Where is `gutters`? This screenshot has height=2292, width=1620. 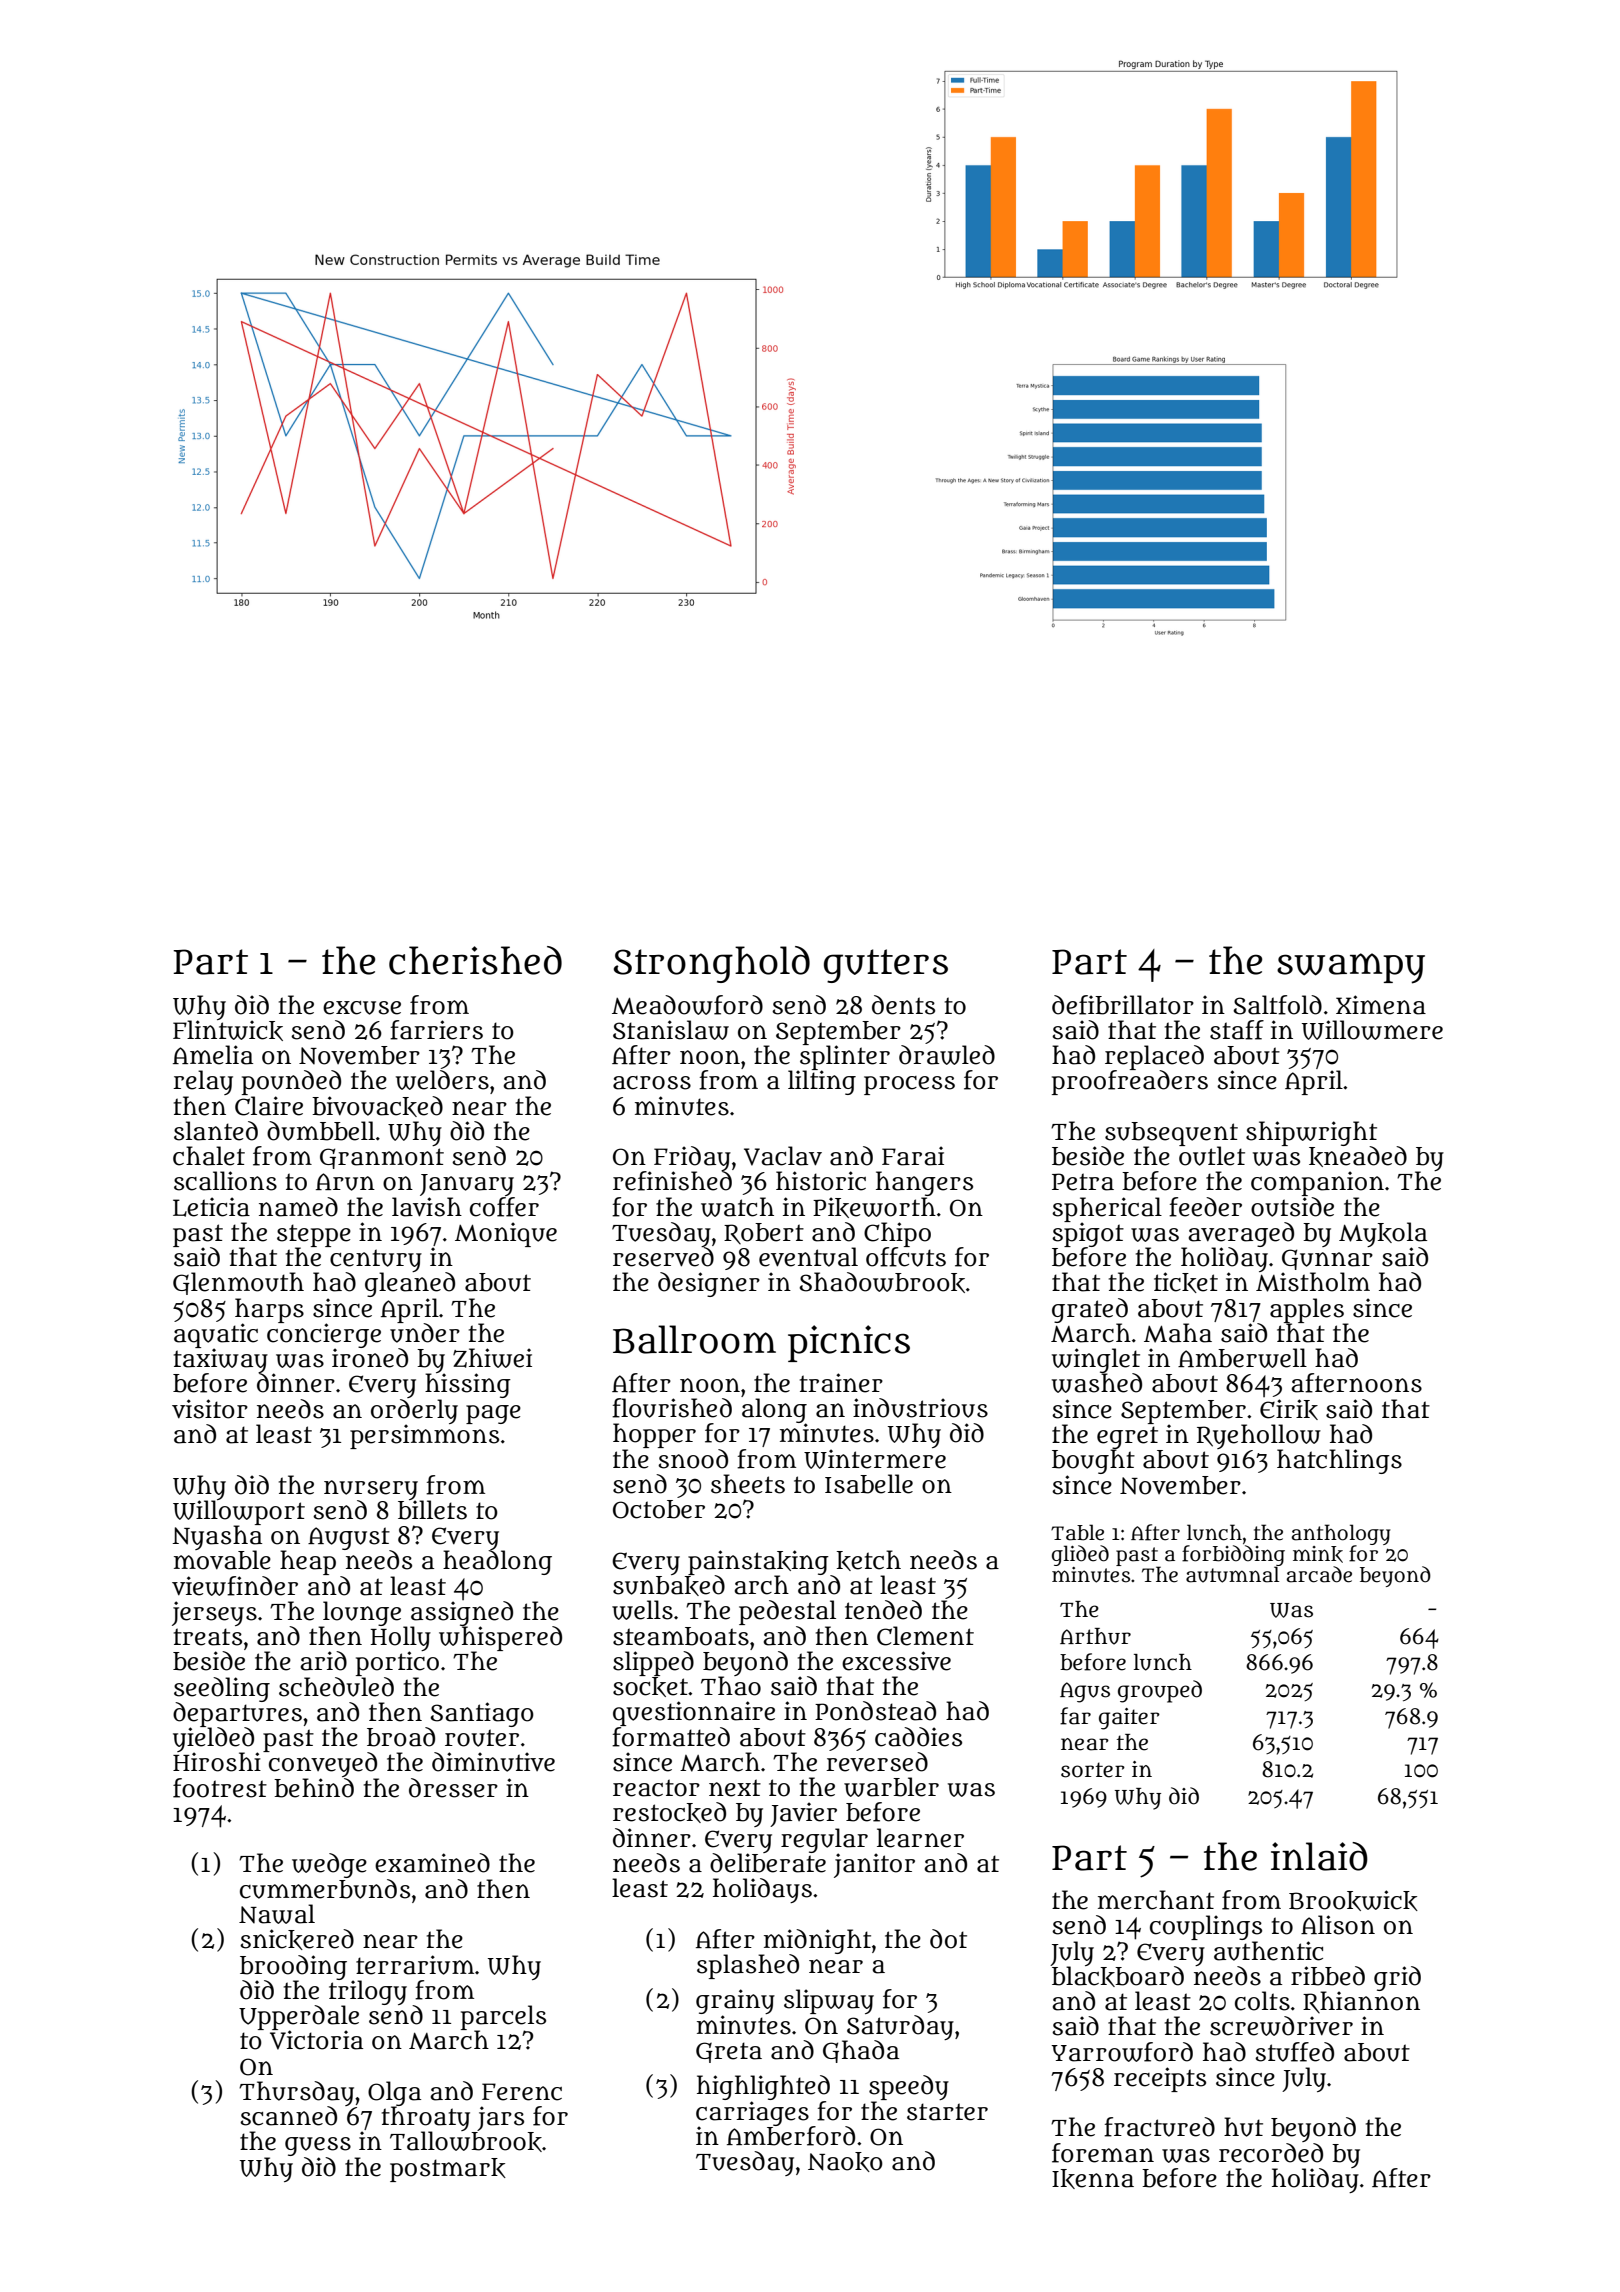
gutters is located at coordinates (886, 966).
